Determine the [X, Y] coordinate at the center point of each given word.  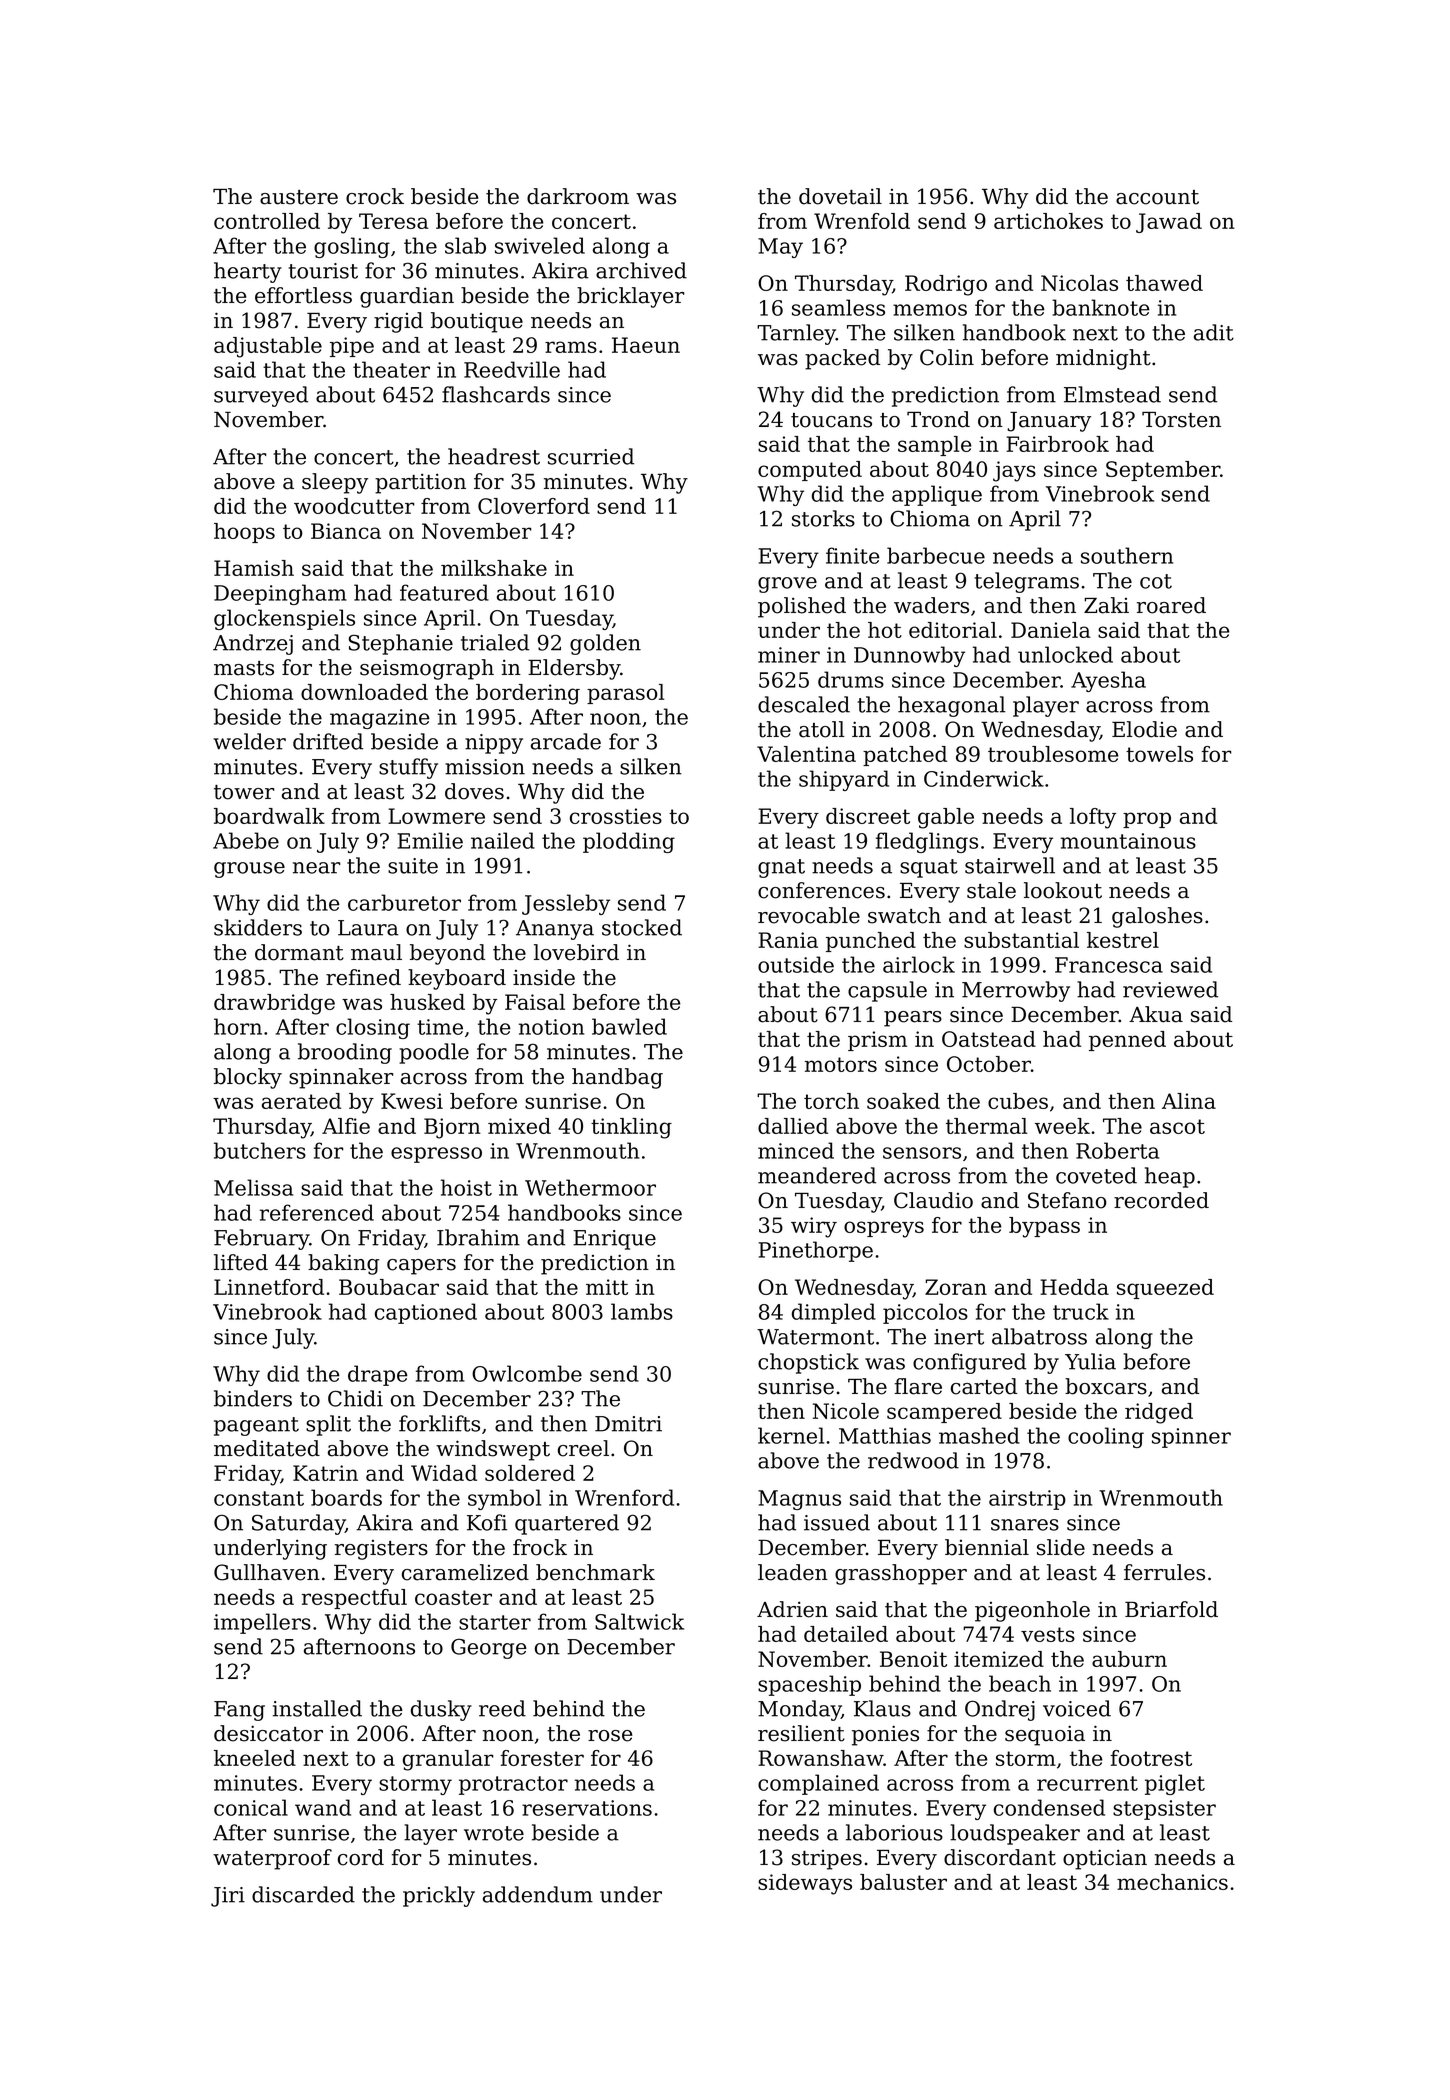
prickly [439, 1896]
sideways [805, 1884]
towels [1159, 754]
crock [375, 196]
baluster [903, 1882]
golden [605, 644]
